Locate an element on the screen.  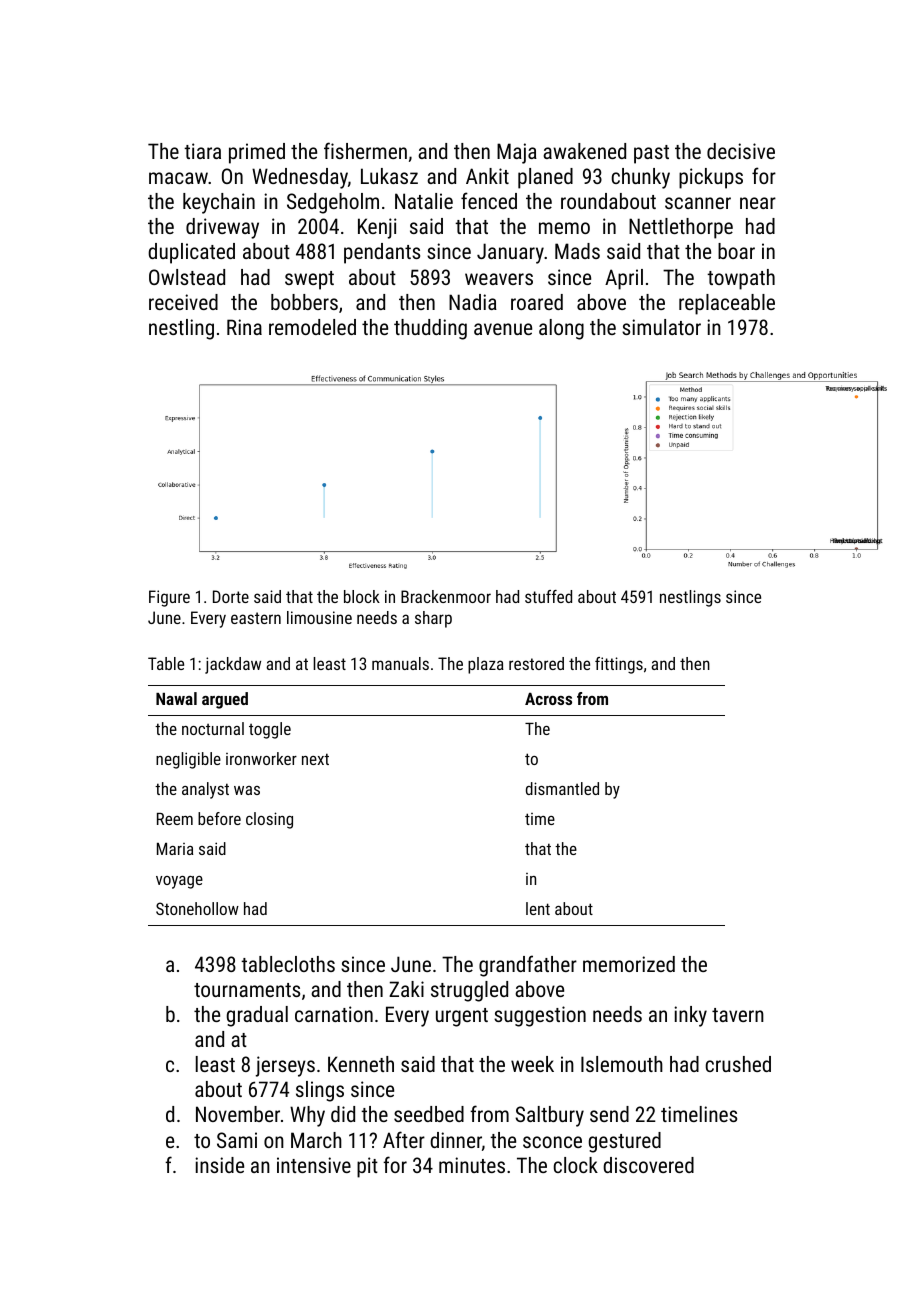
week is located at coordinates (532, 1064).
